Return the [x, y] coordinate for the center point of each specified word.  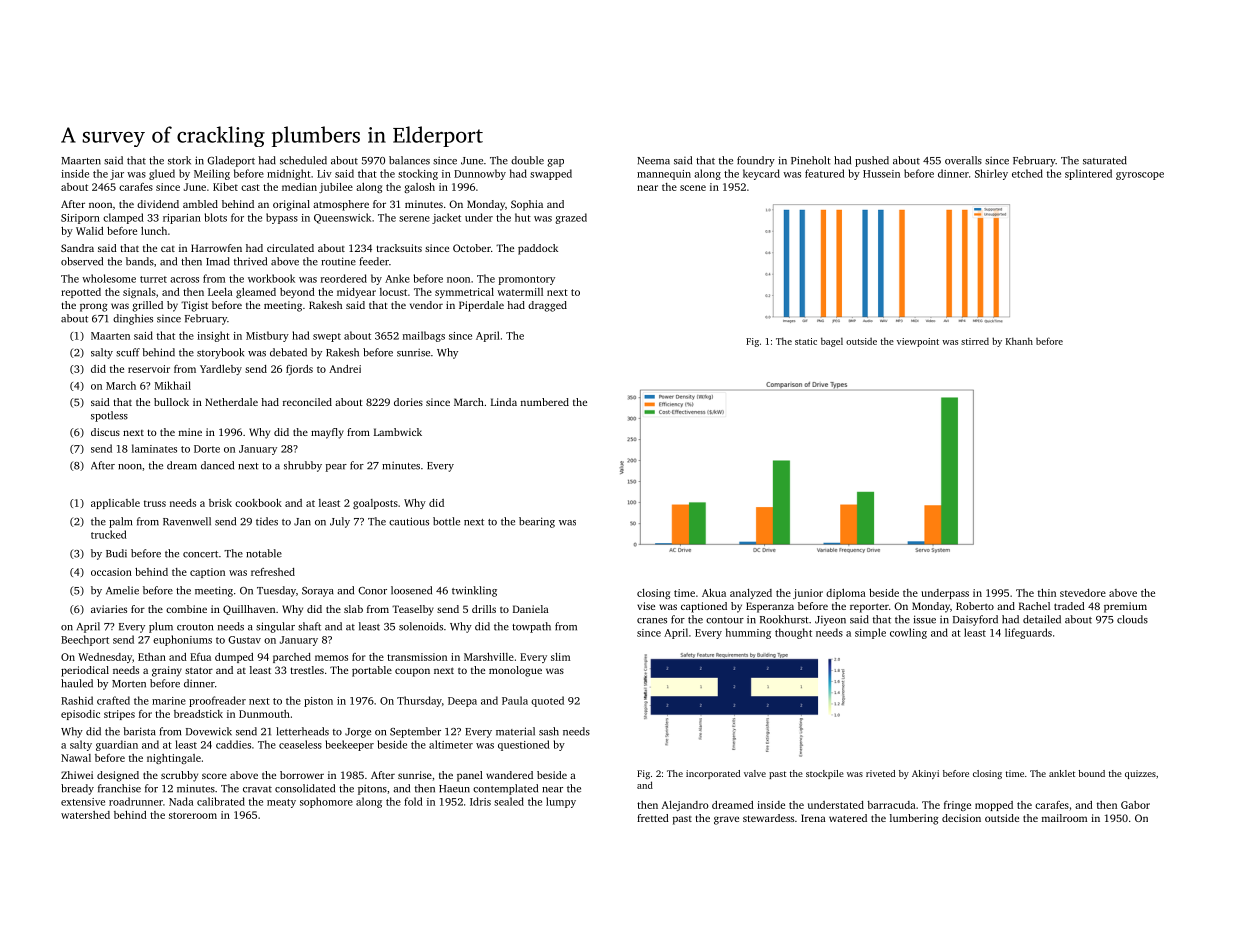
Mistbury [267, 336]
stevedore [1083, 593]
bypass [282, 218]
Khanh [1019, 341]
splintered [1088, 174]
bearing [537, 522]
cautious [409, 521]
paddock [538, 249]
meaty [281, 803]
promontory [527, 280]
